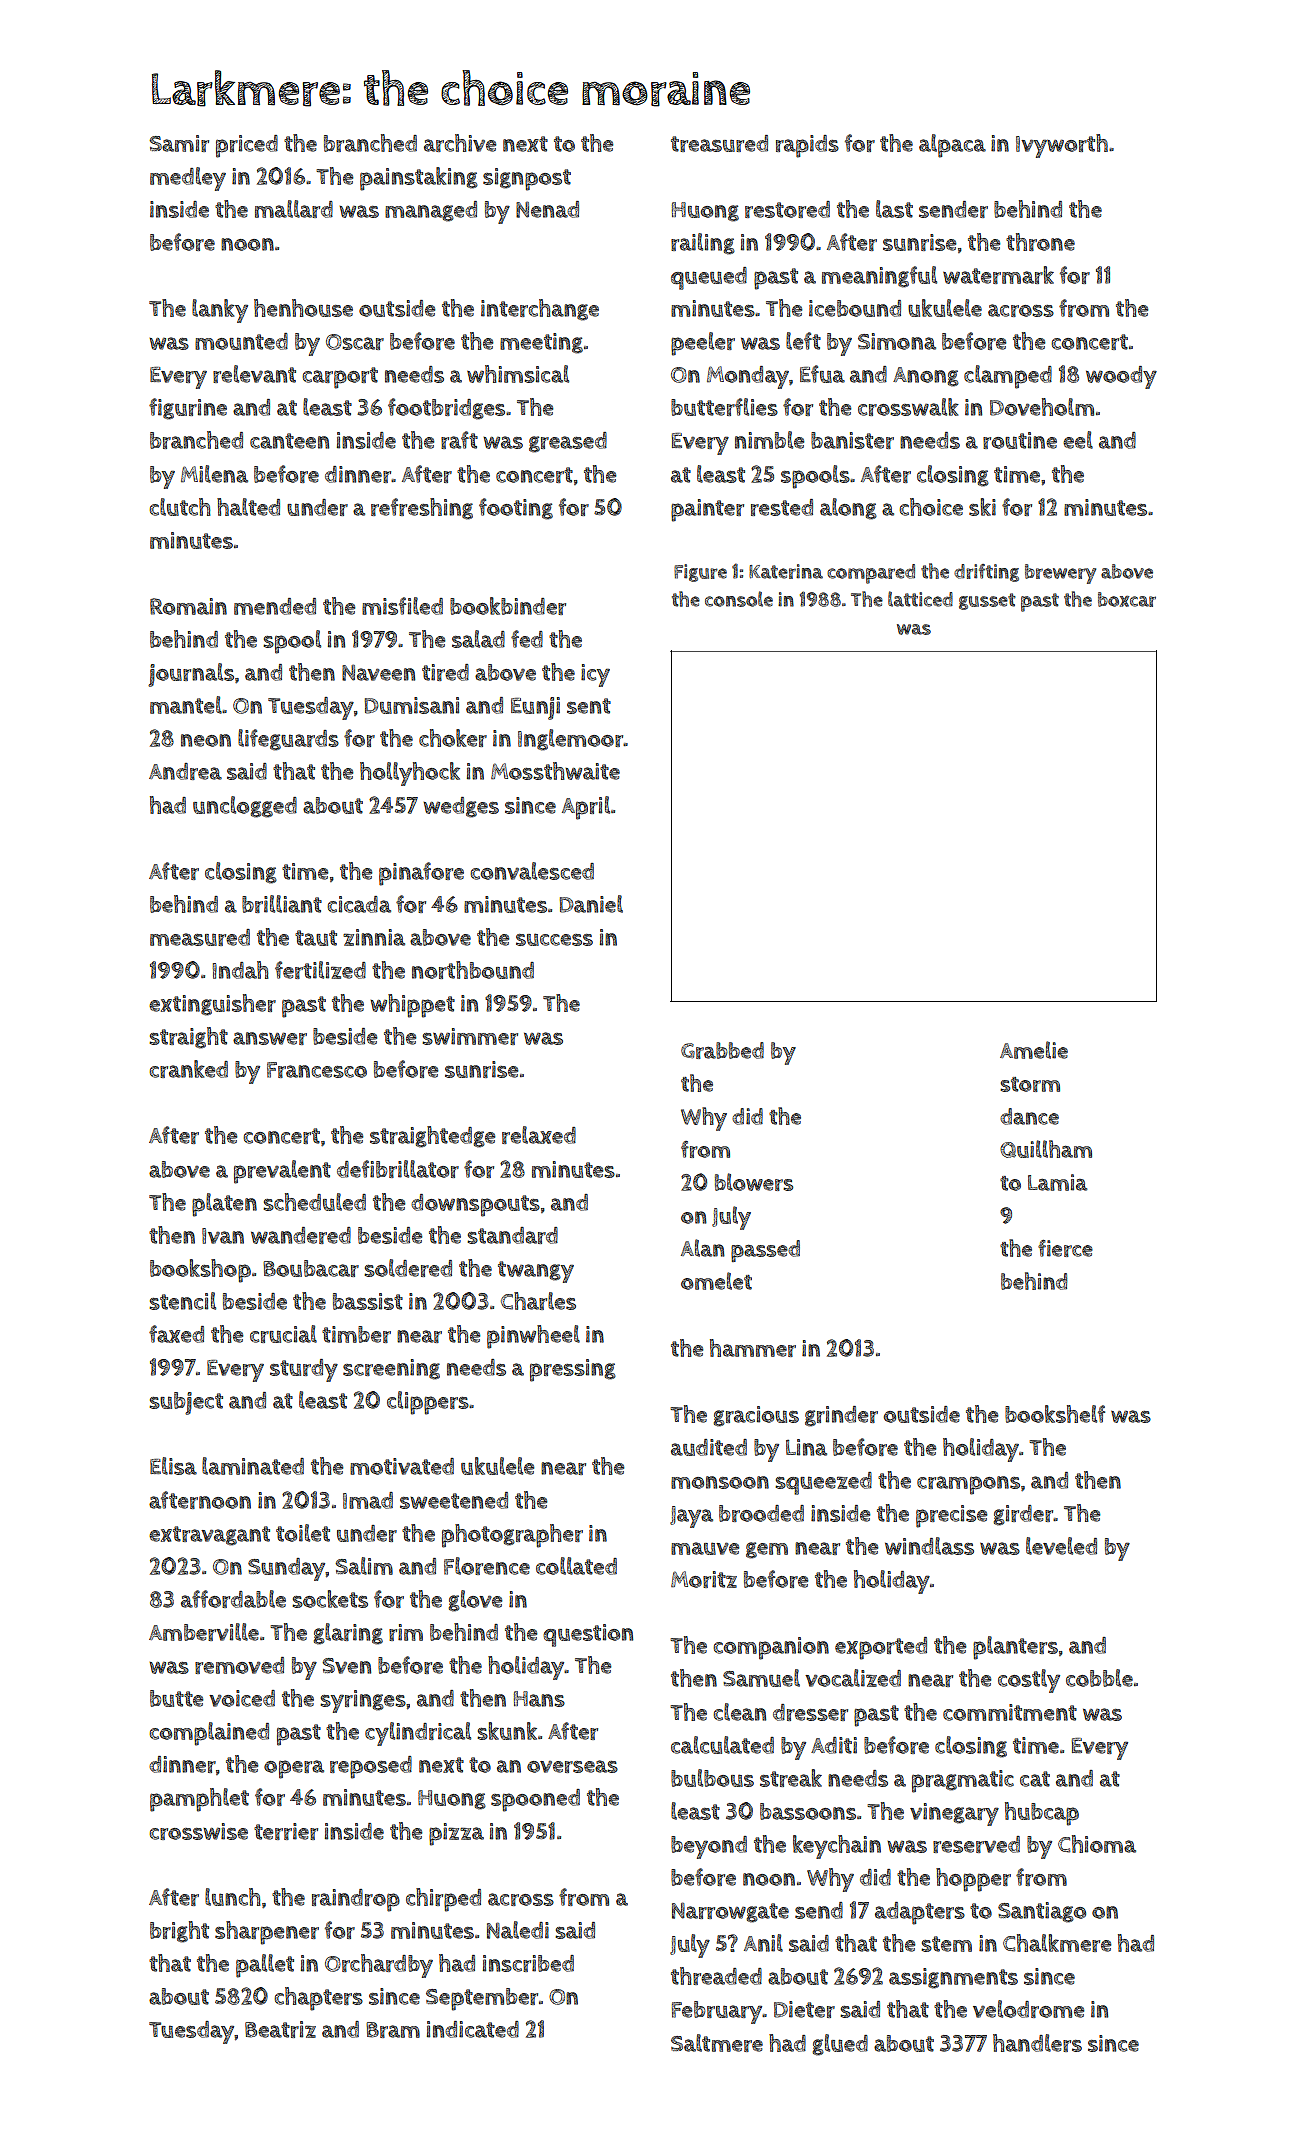 This image has width=1306, height=2151. What do you see at coordinates (1062, 146) in the image?
I see `Ivyworth` at bounding box center [1062, 146].
